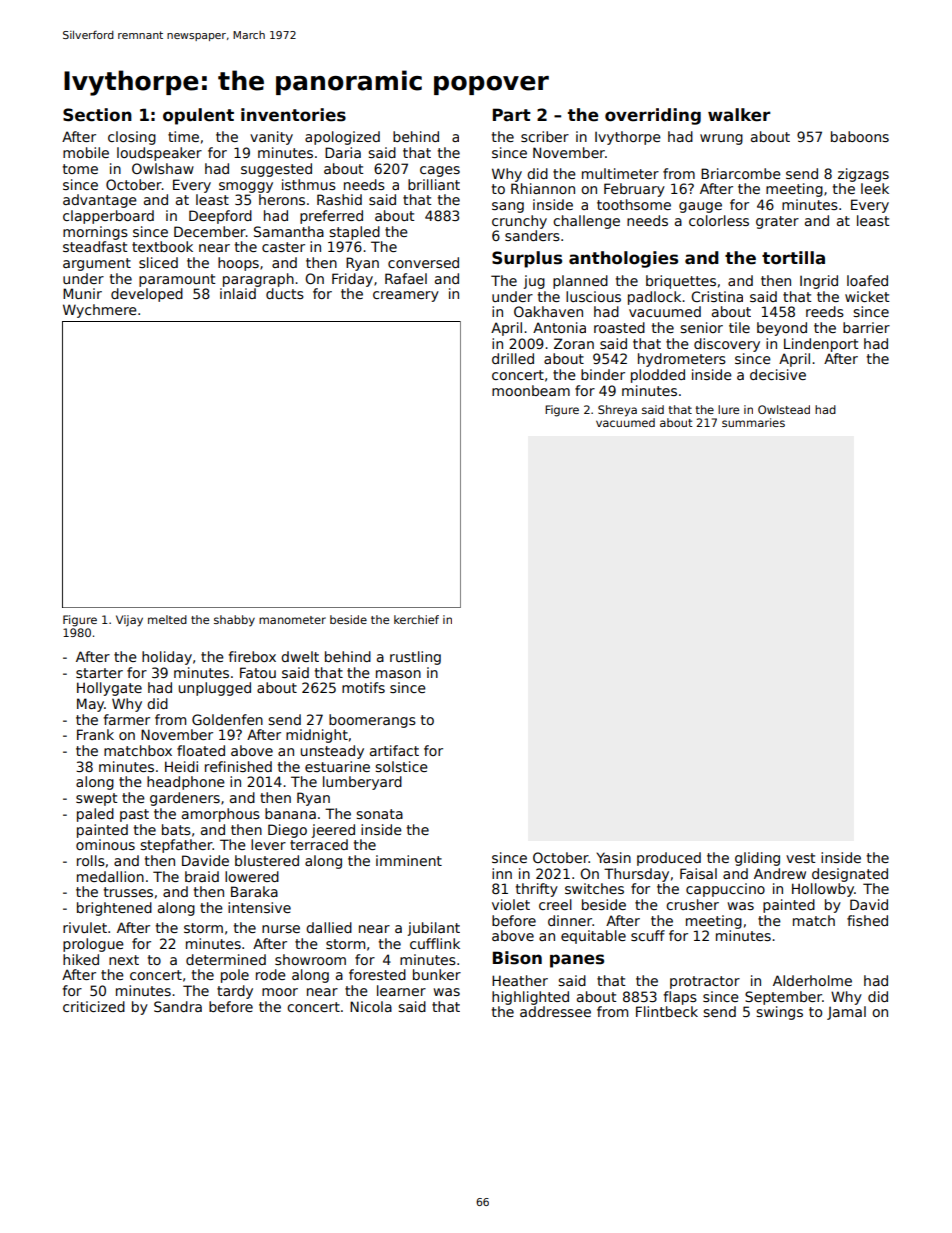 The image size is (952, 1233). I want to click on Lindenport, so click(821, 345).
